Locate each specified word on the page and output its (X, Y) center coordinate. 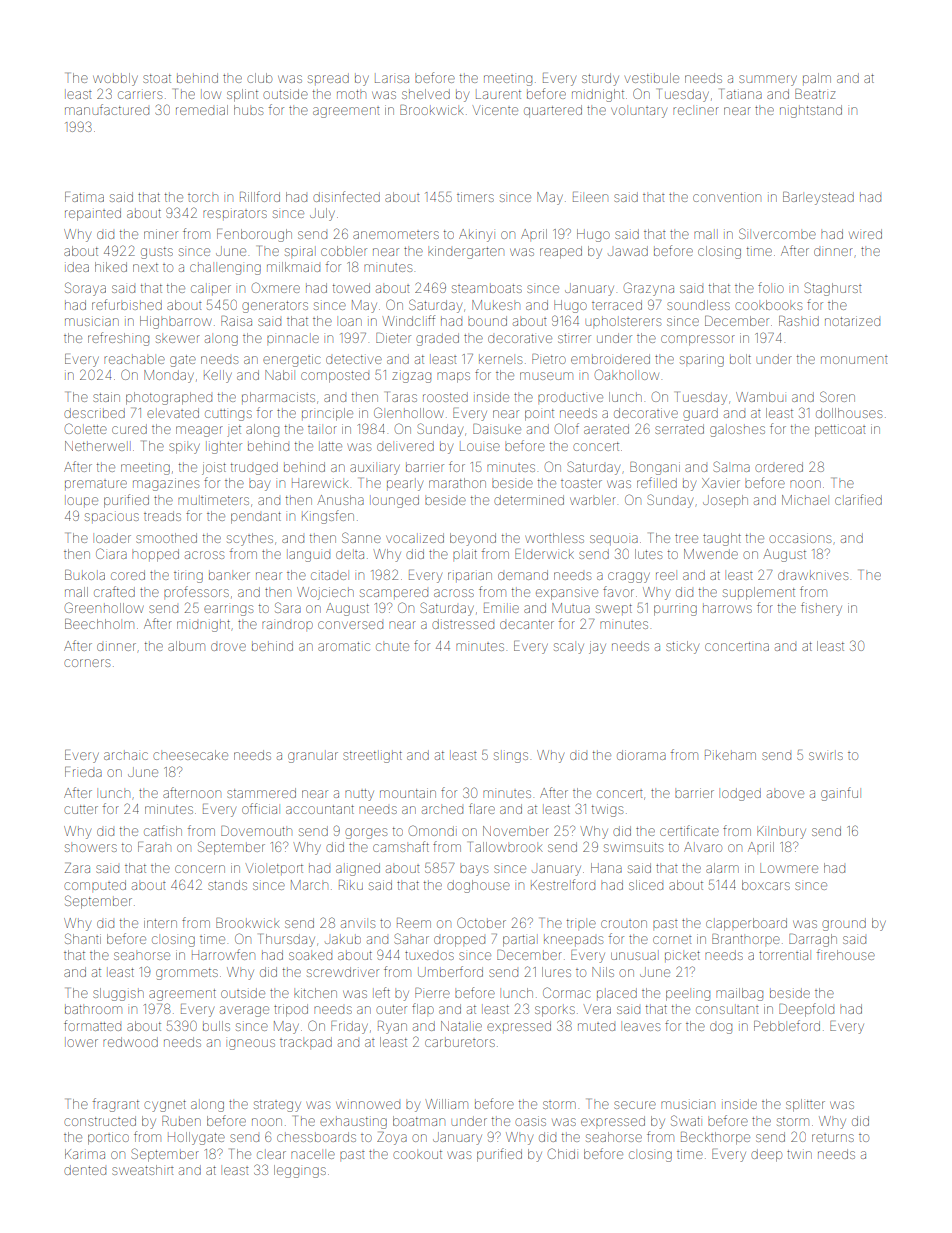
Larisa (392, 79)
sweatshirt (143, 1170)
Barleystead (818, 198)
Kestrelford (563, 884)
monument (854, 360)
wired (865, 234)
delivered (405, 446)
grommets (187, 974)
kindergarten (466, 252)
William (446, 1104)
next (145, 267)
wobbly (115, 79)
